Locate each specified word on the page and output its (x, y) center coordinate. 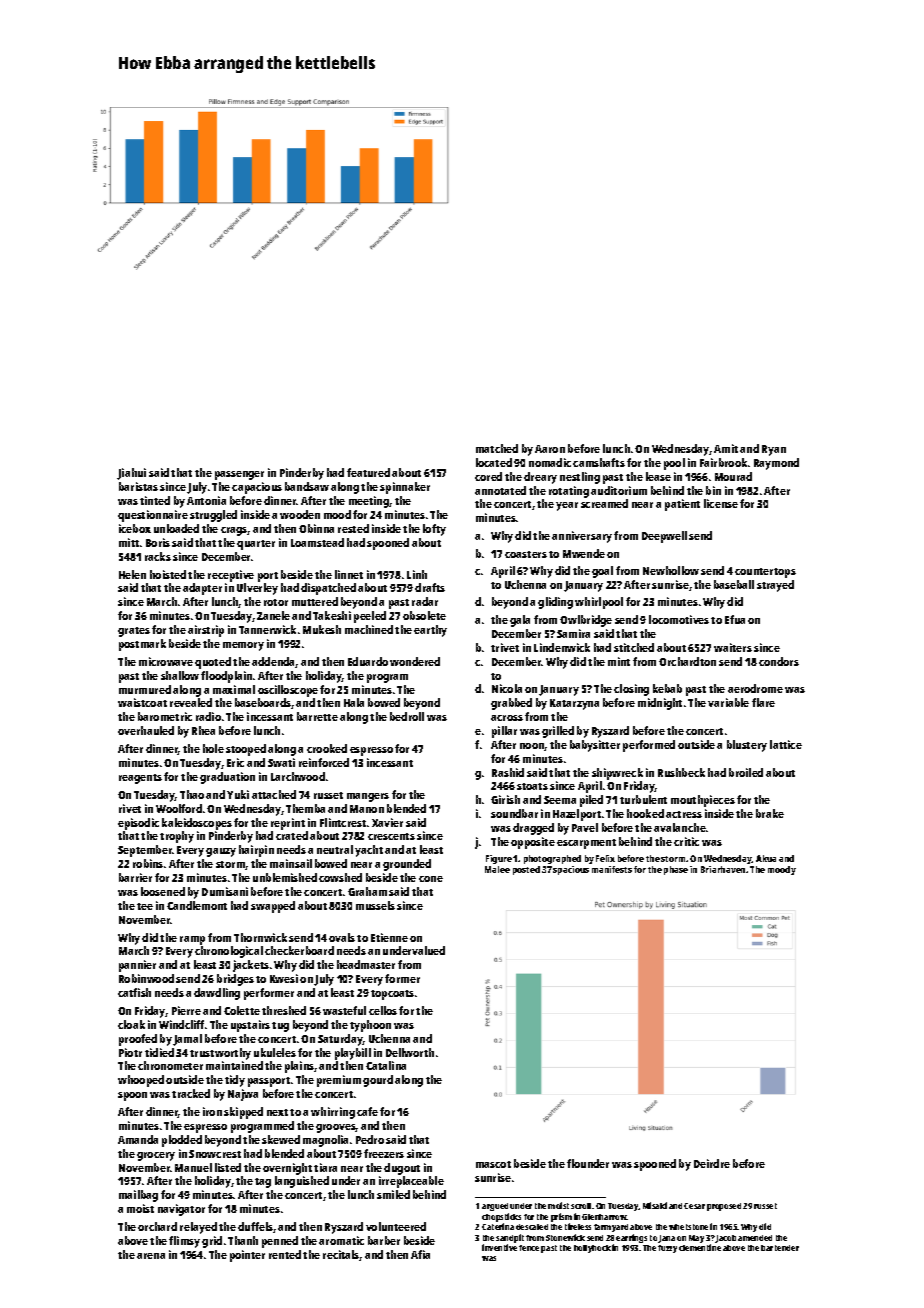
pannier (137, 966)
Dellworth (410, 1052)
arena (151, 1256)
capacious (257, 488)
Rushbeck (681, 772)
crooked (327, 748)
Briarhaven (723, 869)
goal (602, 572)
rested (353, 528)
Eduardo (368, 661)
